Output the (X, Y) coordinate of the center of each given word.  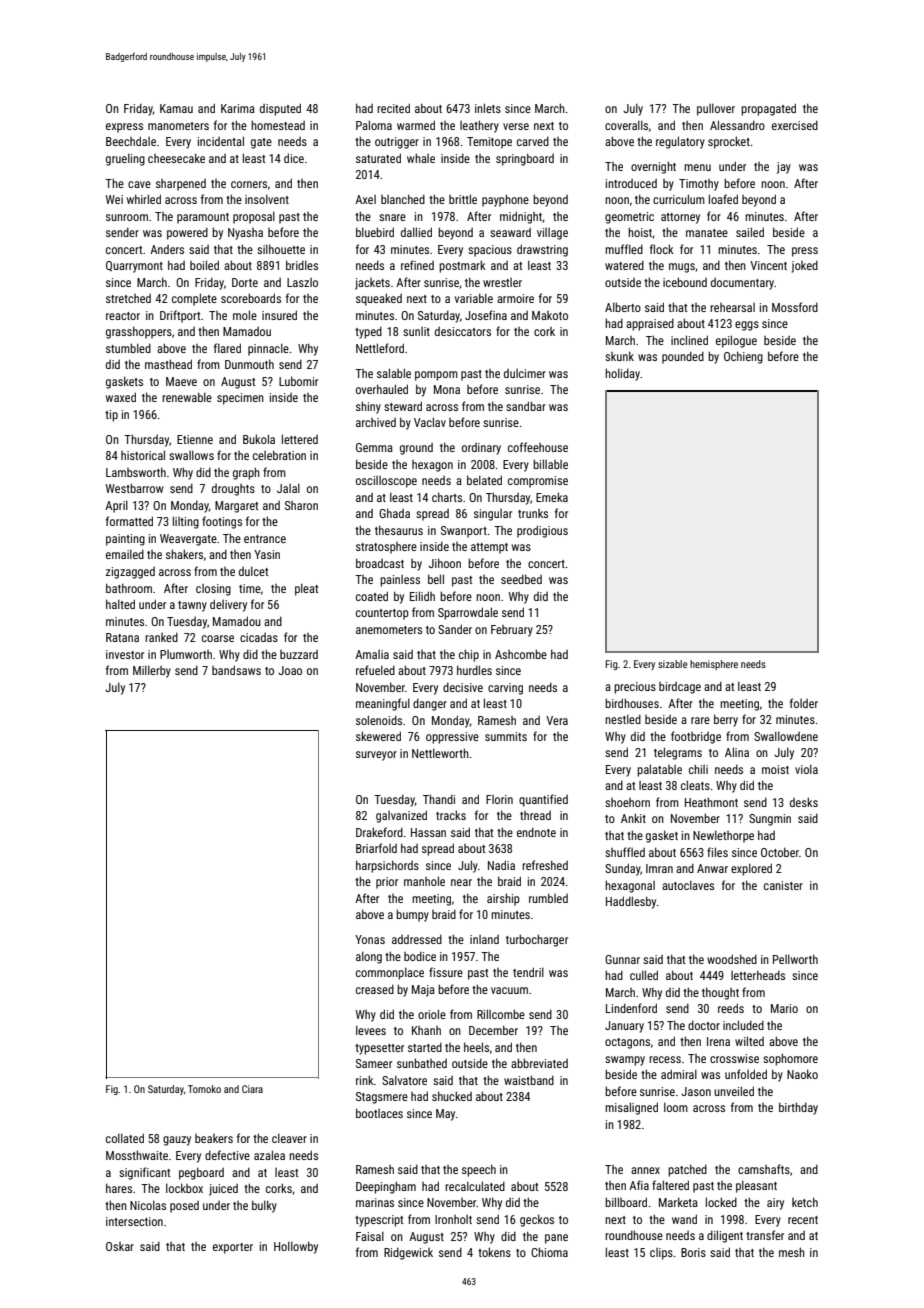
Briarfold (376, 848)
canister (783, 885)
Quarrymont (134, 267)
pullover (716, 109)
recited (393, 108)
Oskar (120, 1246)
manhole (424, 881)
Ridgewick (408, 1253)
